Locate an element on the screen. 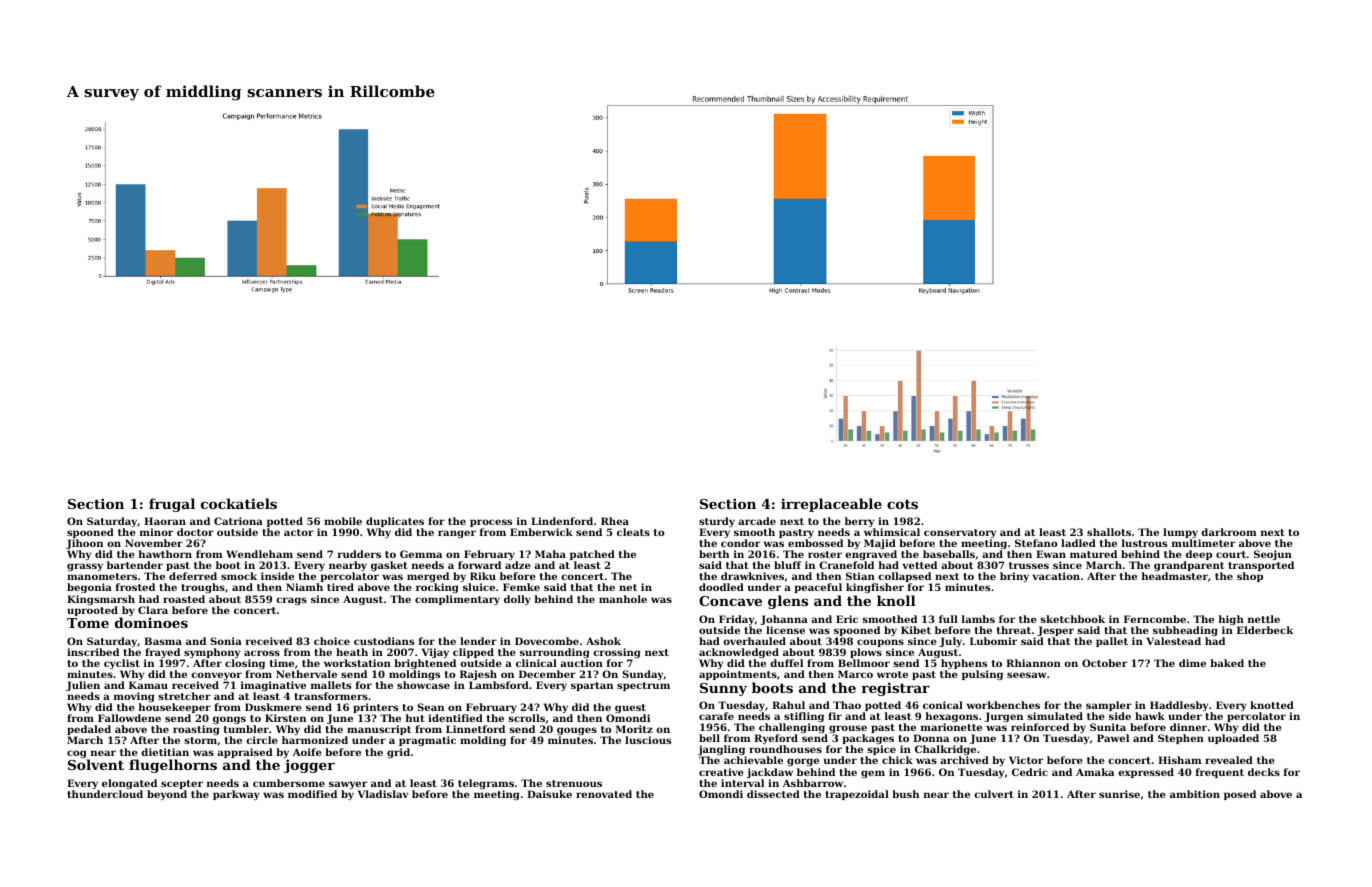  darkroom is located at coordinates (1229, 532).
